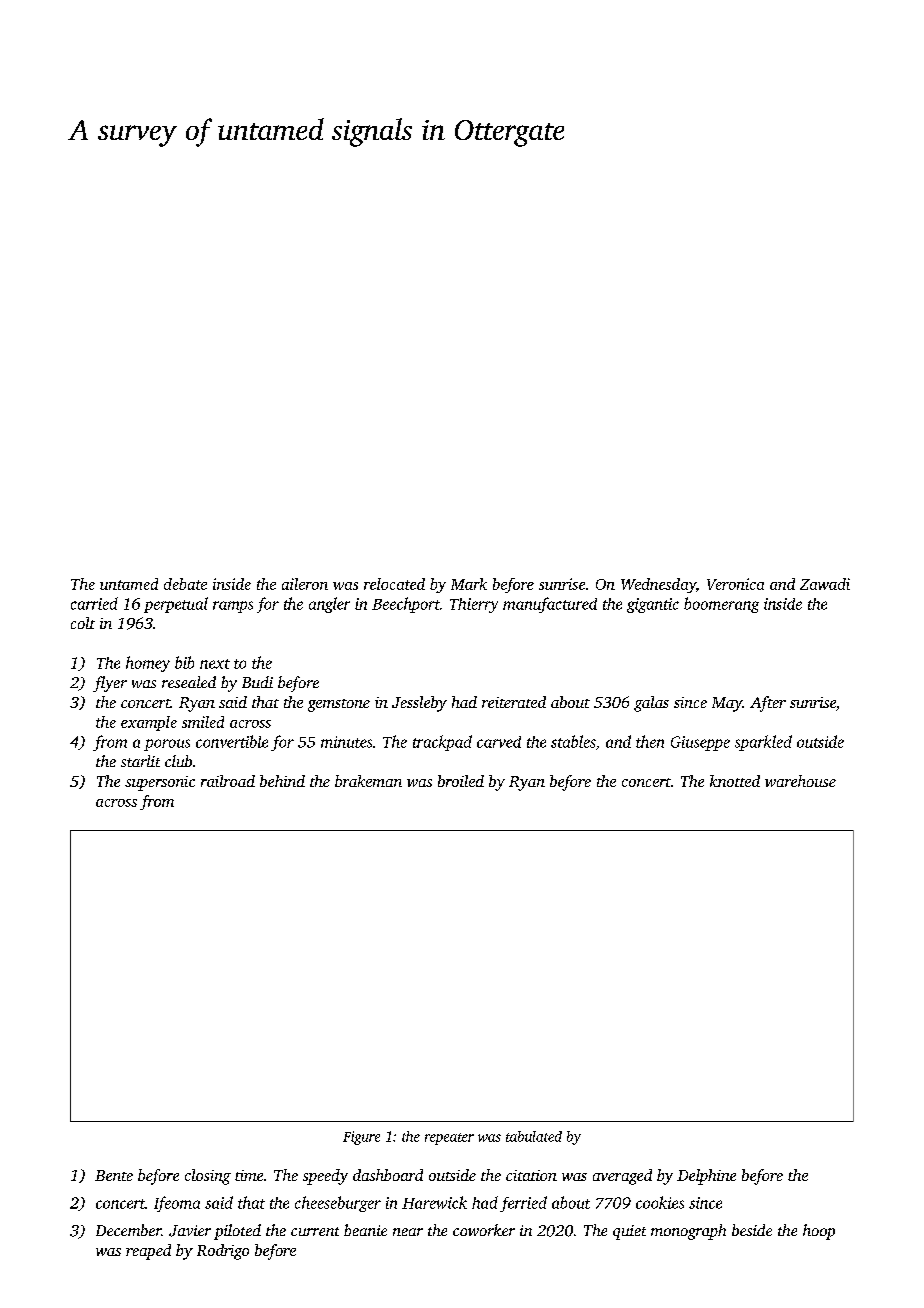  What do you see at coordinates (223, 1252) in the image?
I see `Rodrigo` at bounding box center [223, 1252].
